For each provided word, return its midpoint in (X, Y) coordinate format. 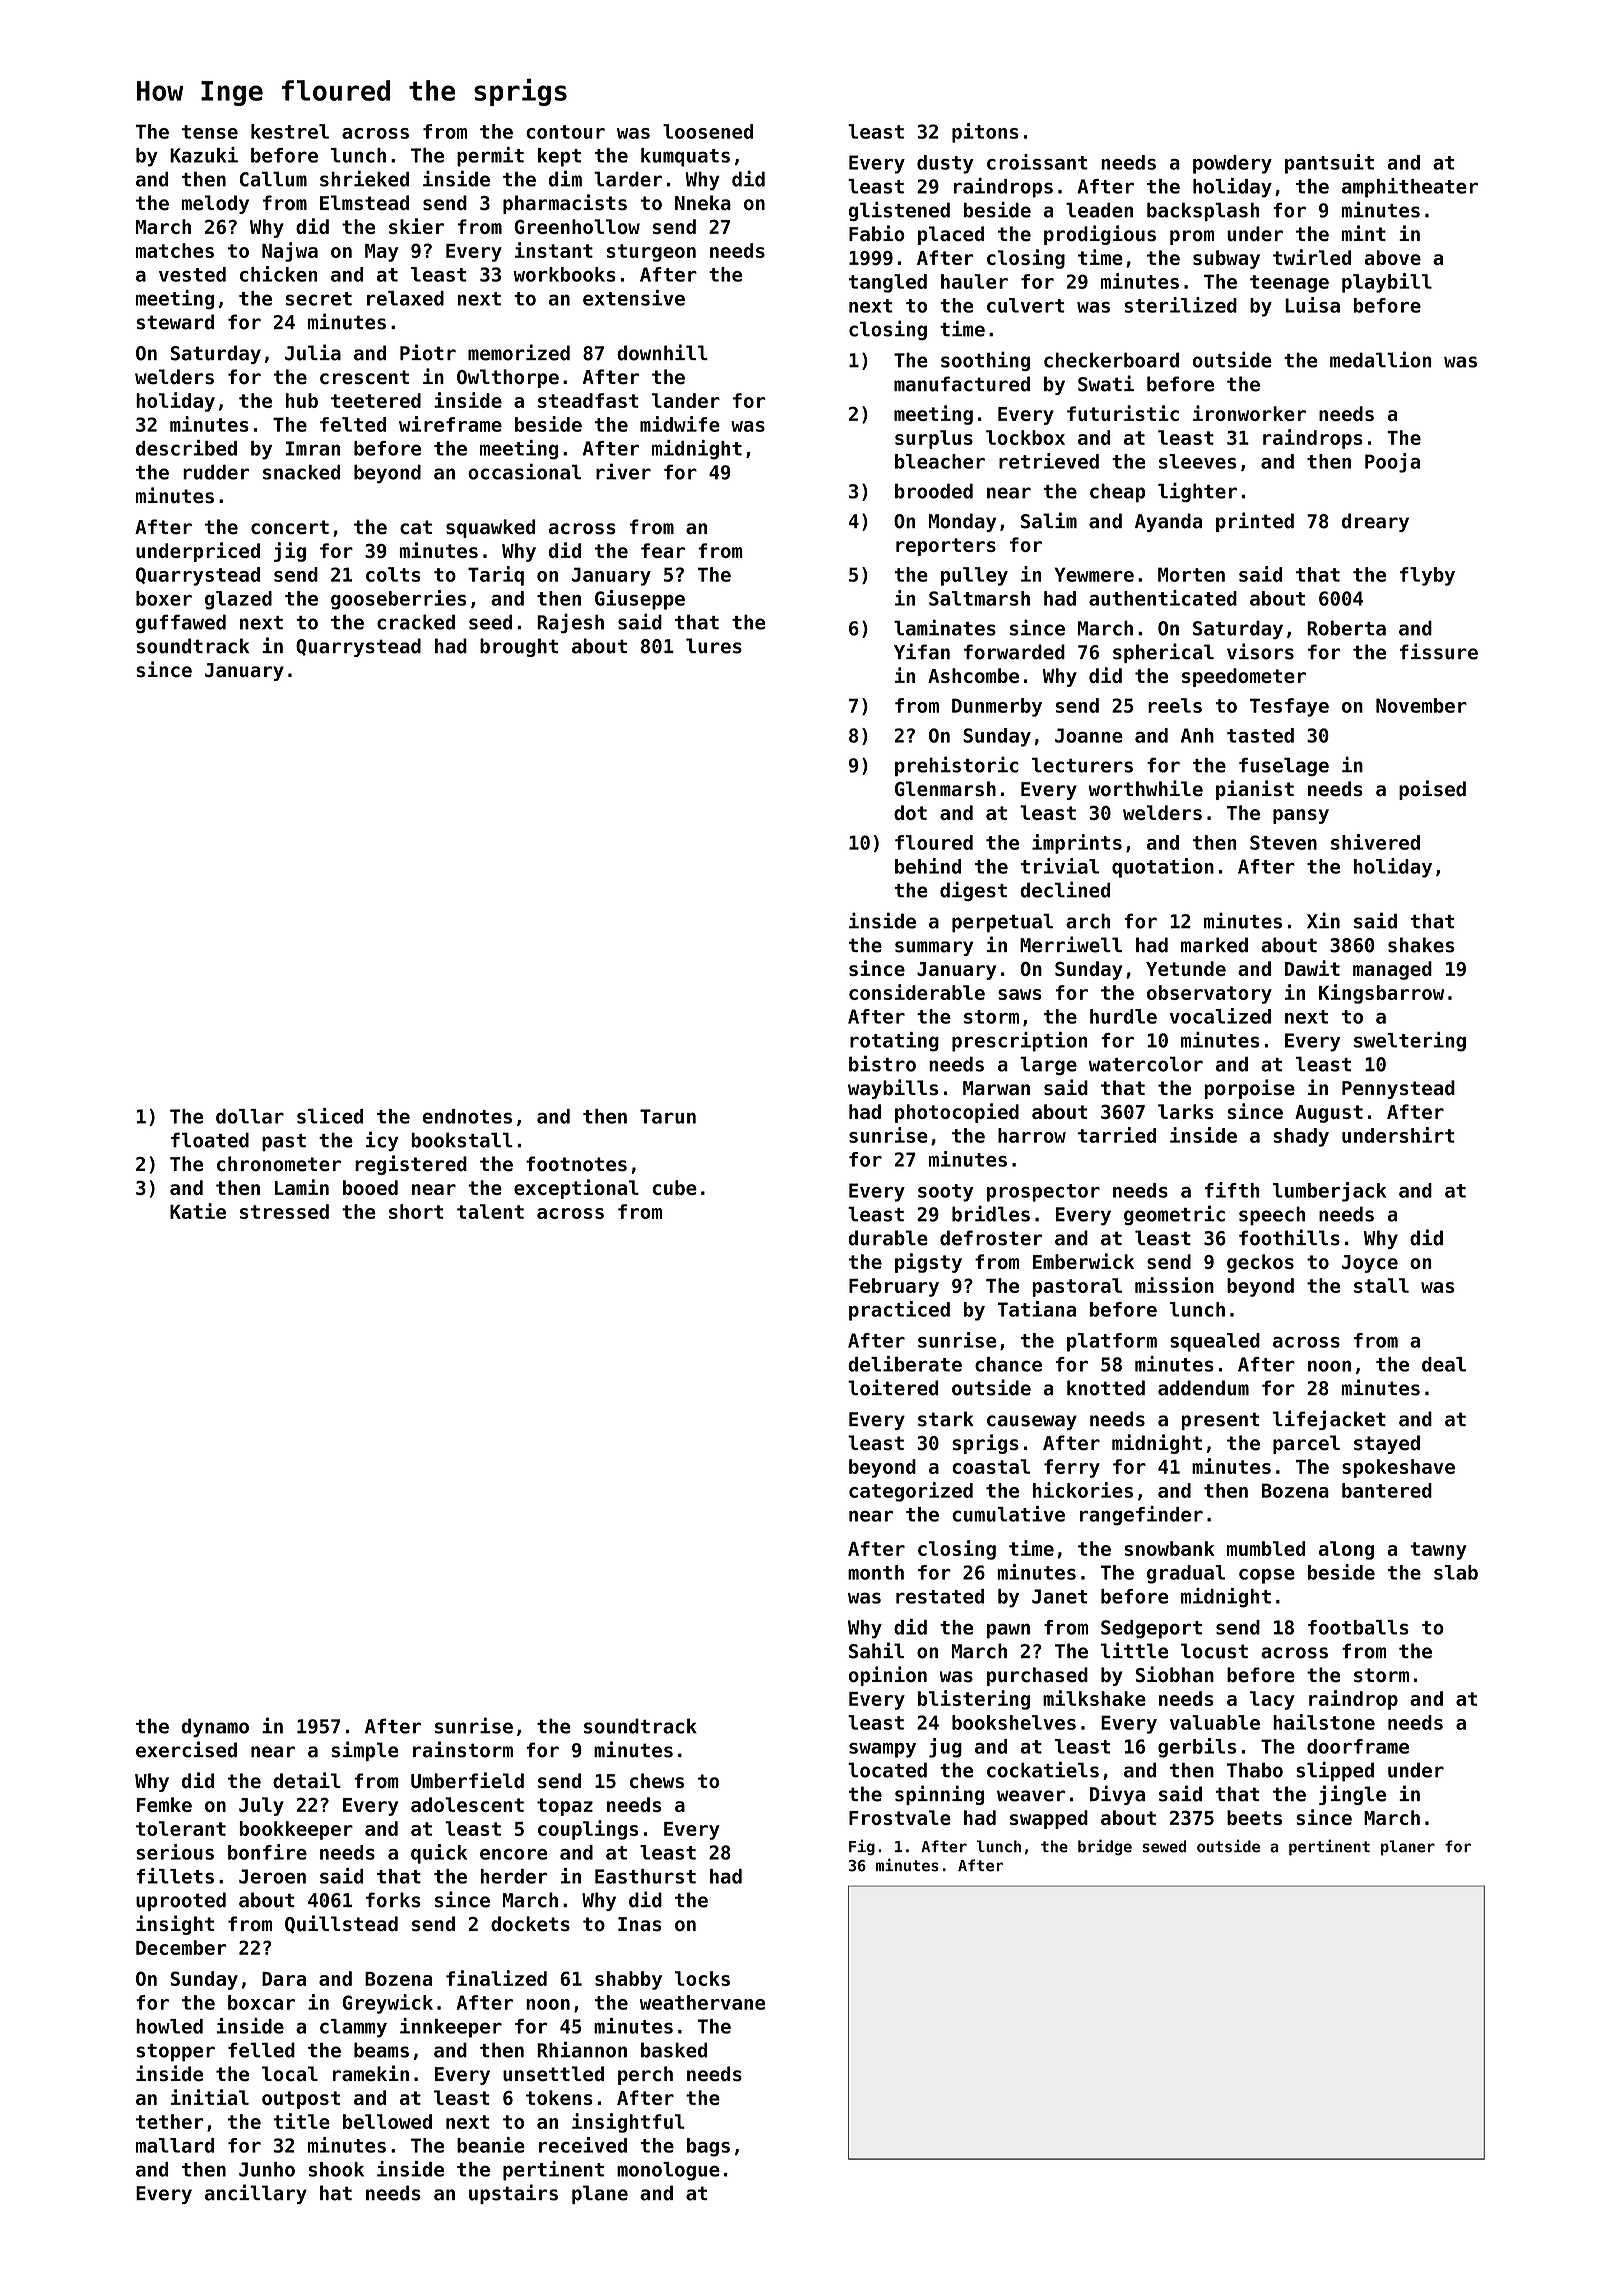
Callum (273, 179)
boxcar (261, 2002)
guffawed (181, 623)
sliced (330, 1116)
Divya (1117, 1795)
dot (910, 812)
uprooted (181, 1901)
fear (663, 550)
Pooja (1392, 463)
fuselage (1284, 766)
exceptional (576, 1189)
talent (490, 1211)
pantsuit (1329, 164)
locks (702, 1978)
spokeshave (1398, 1468)
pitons (985, 133)
